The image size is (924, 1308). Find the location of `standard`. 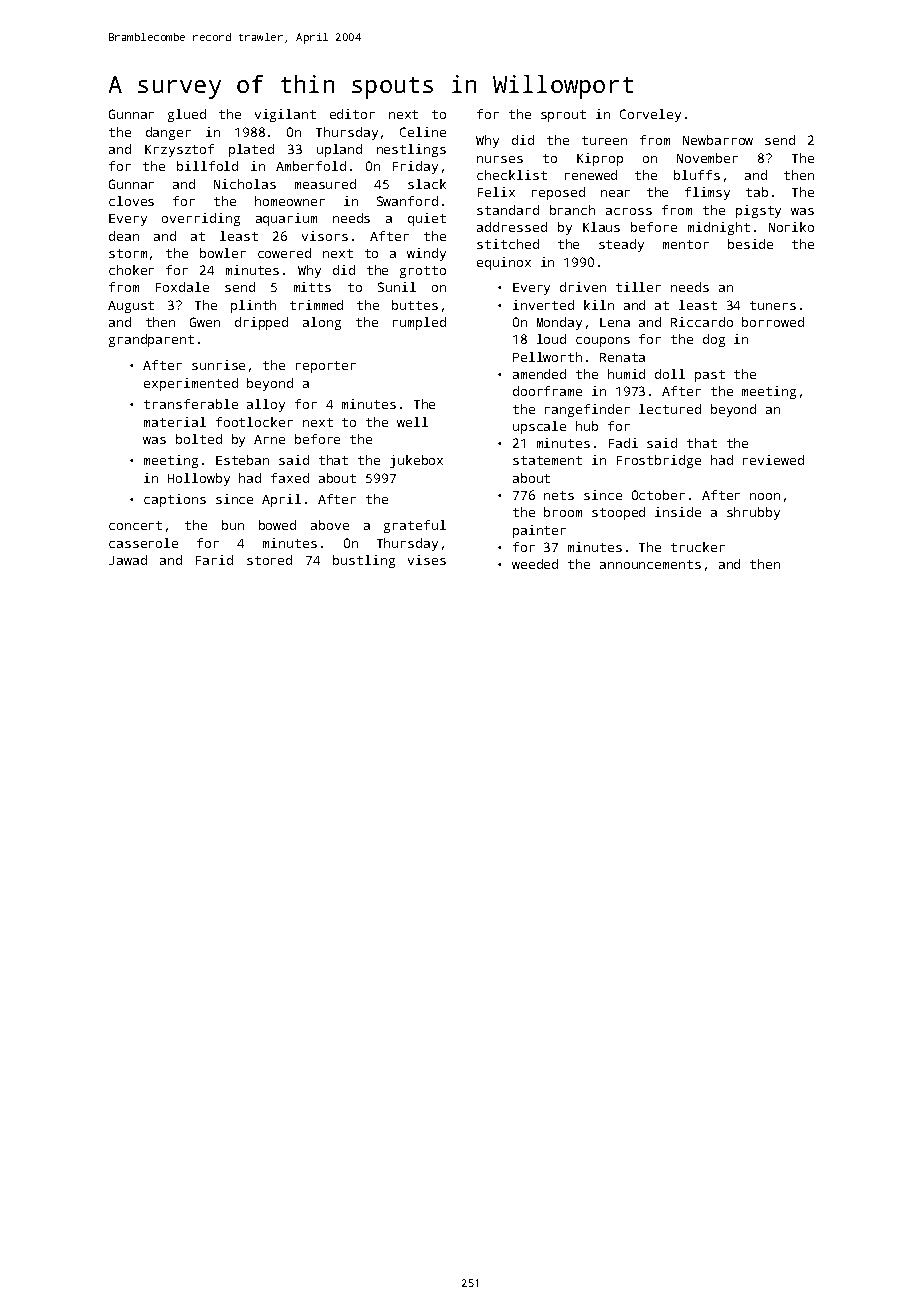

standard is located at coordinates (508, 210).
